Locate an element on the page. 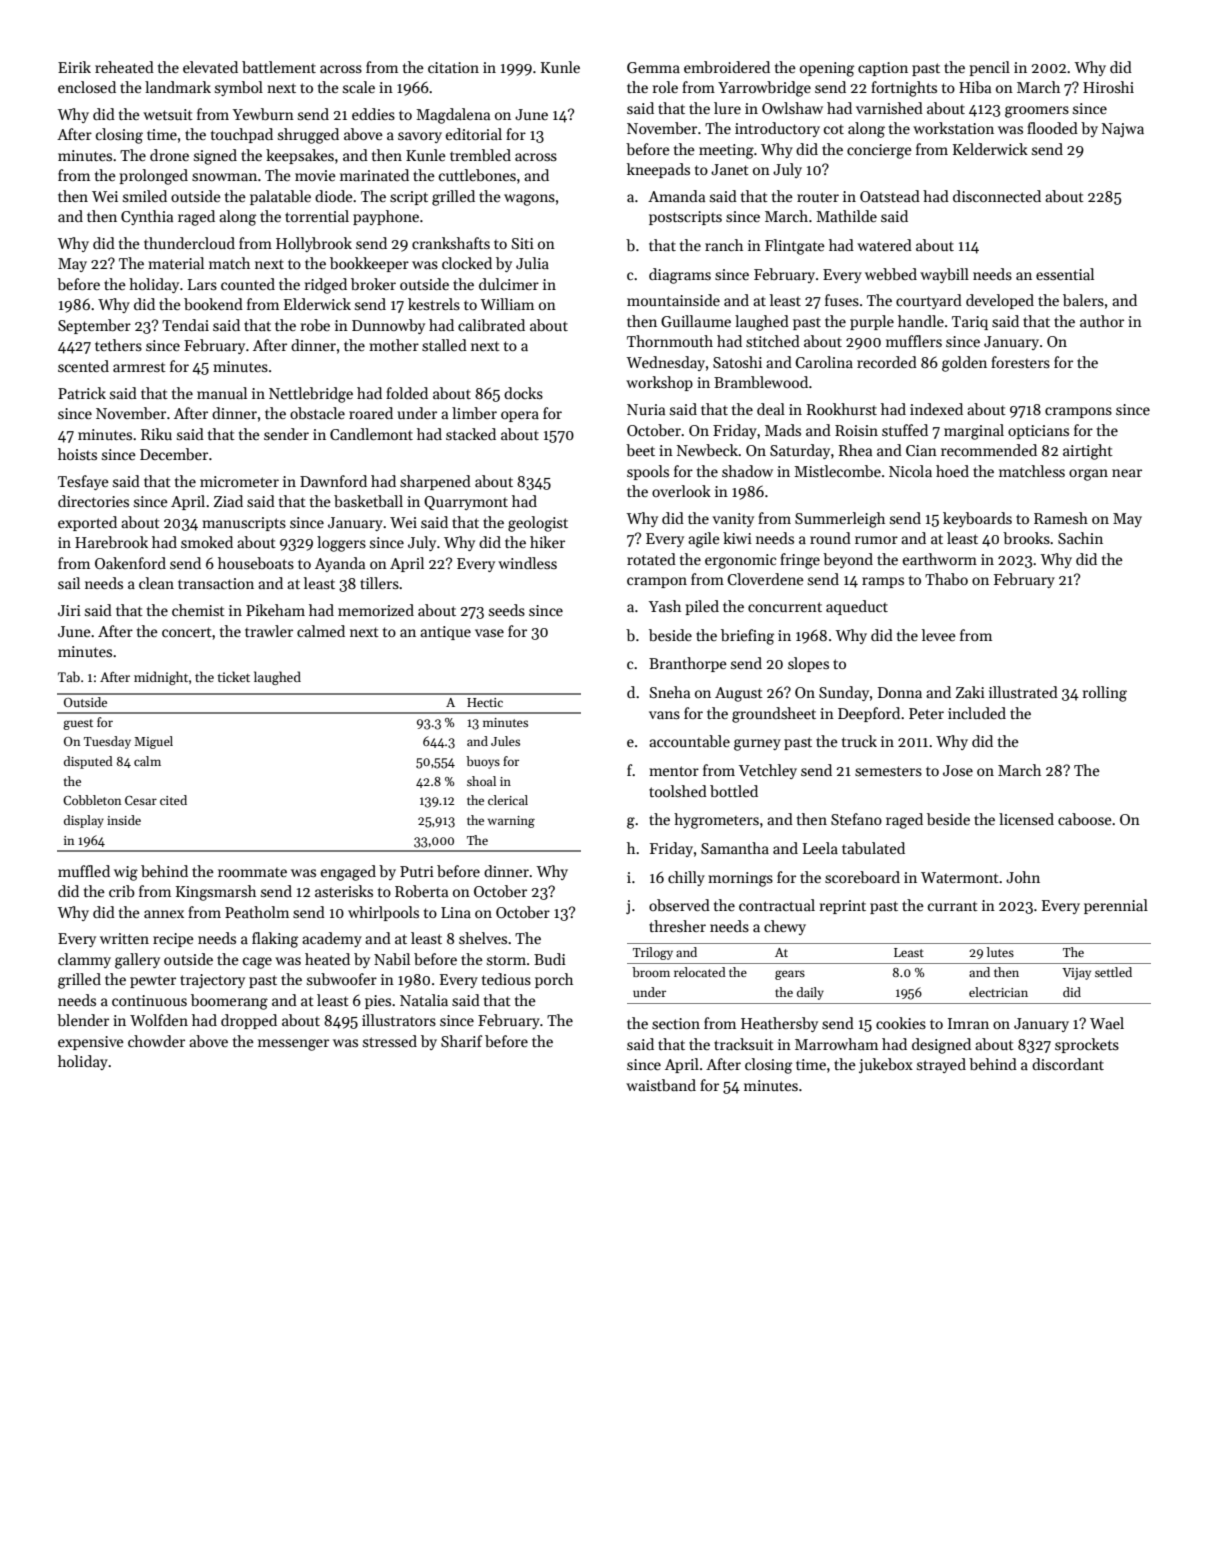 The image size is (1208, 1564). boomerang is located at coordinates (229, 1002).
